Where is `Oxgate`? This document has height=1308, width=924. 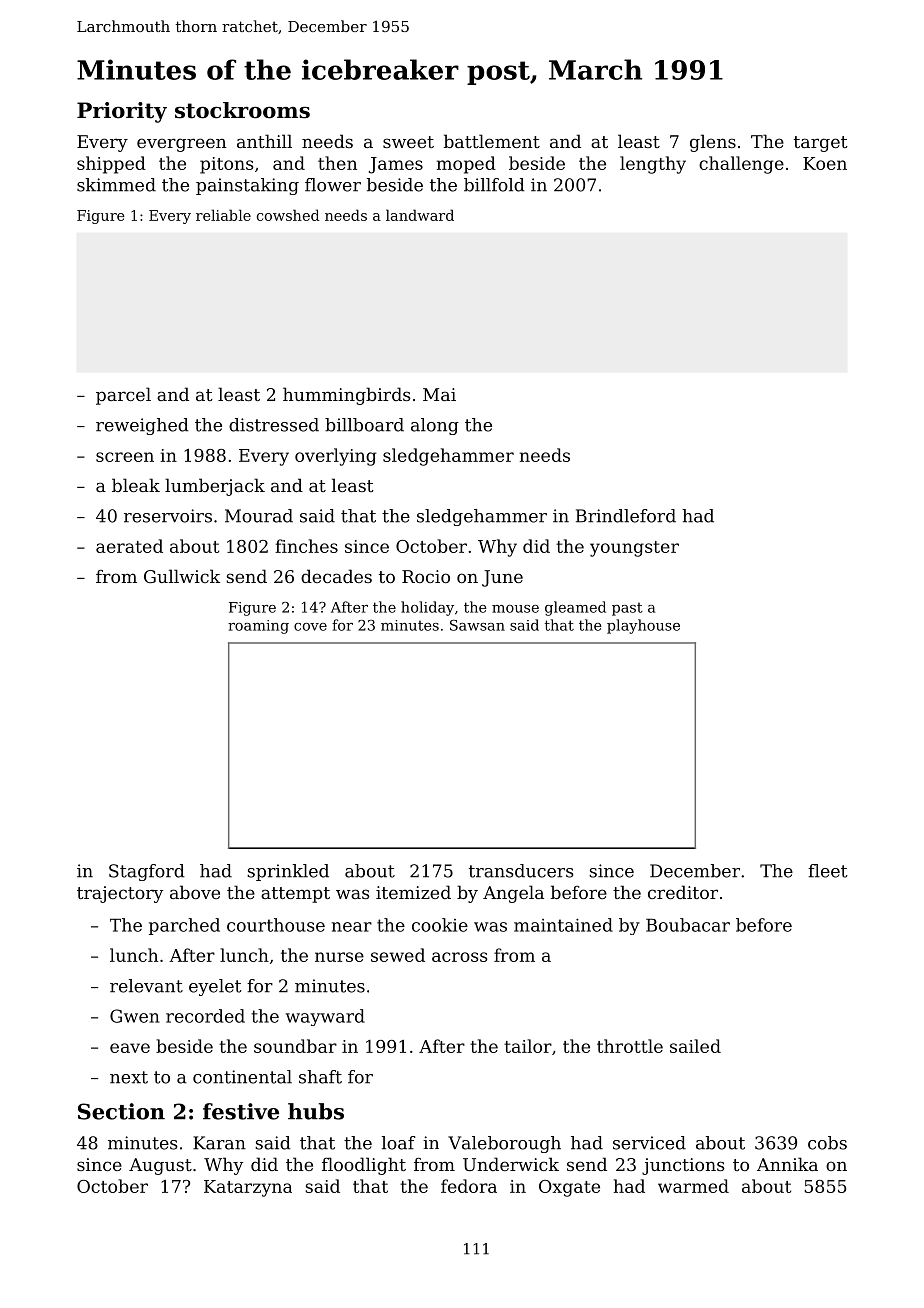
Oxgate is located at coordinates (569, 1188).
